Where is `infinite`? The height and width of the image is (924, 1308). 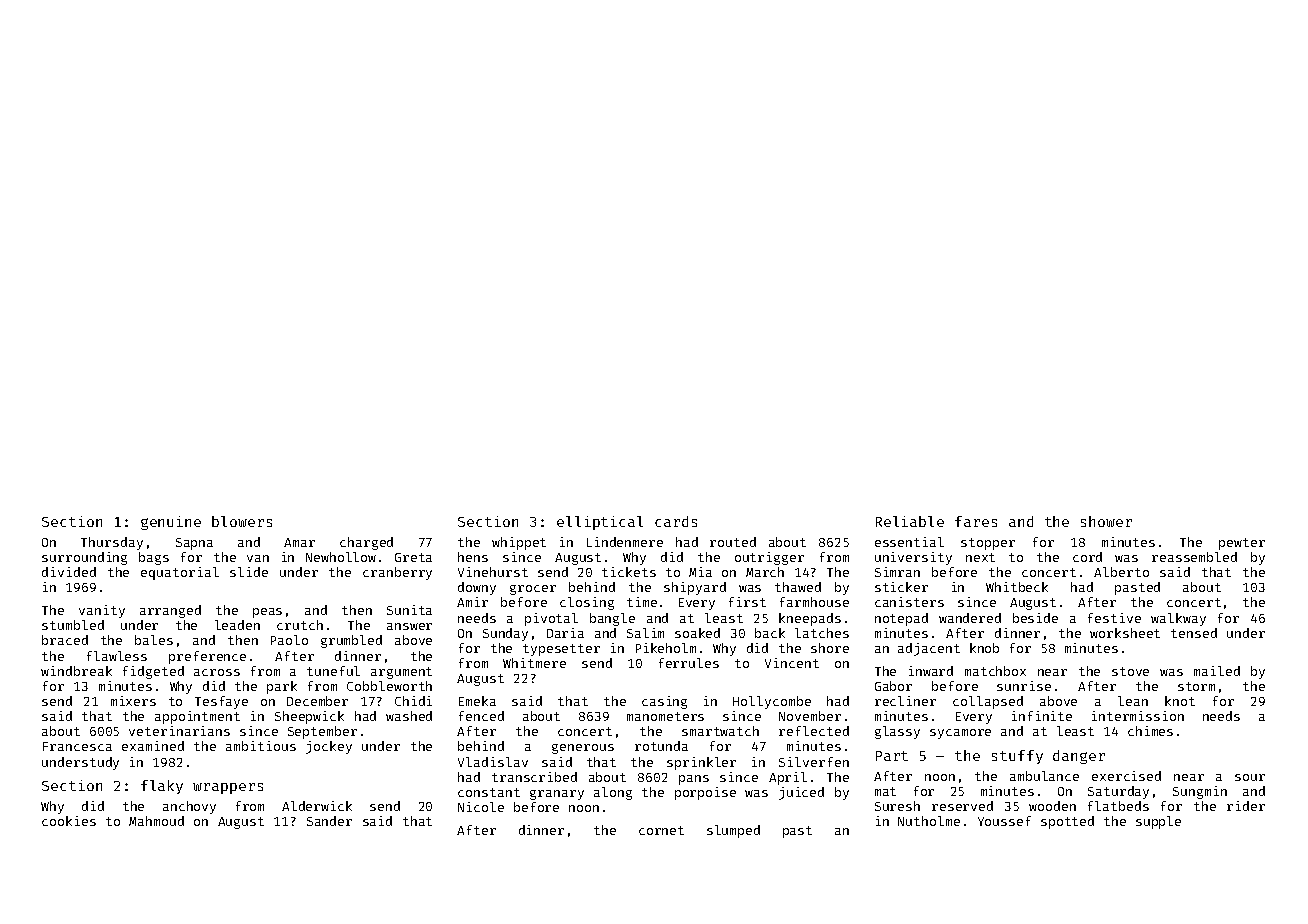
infinite is located at coordinates (1042, 716).
